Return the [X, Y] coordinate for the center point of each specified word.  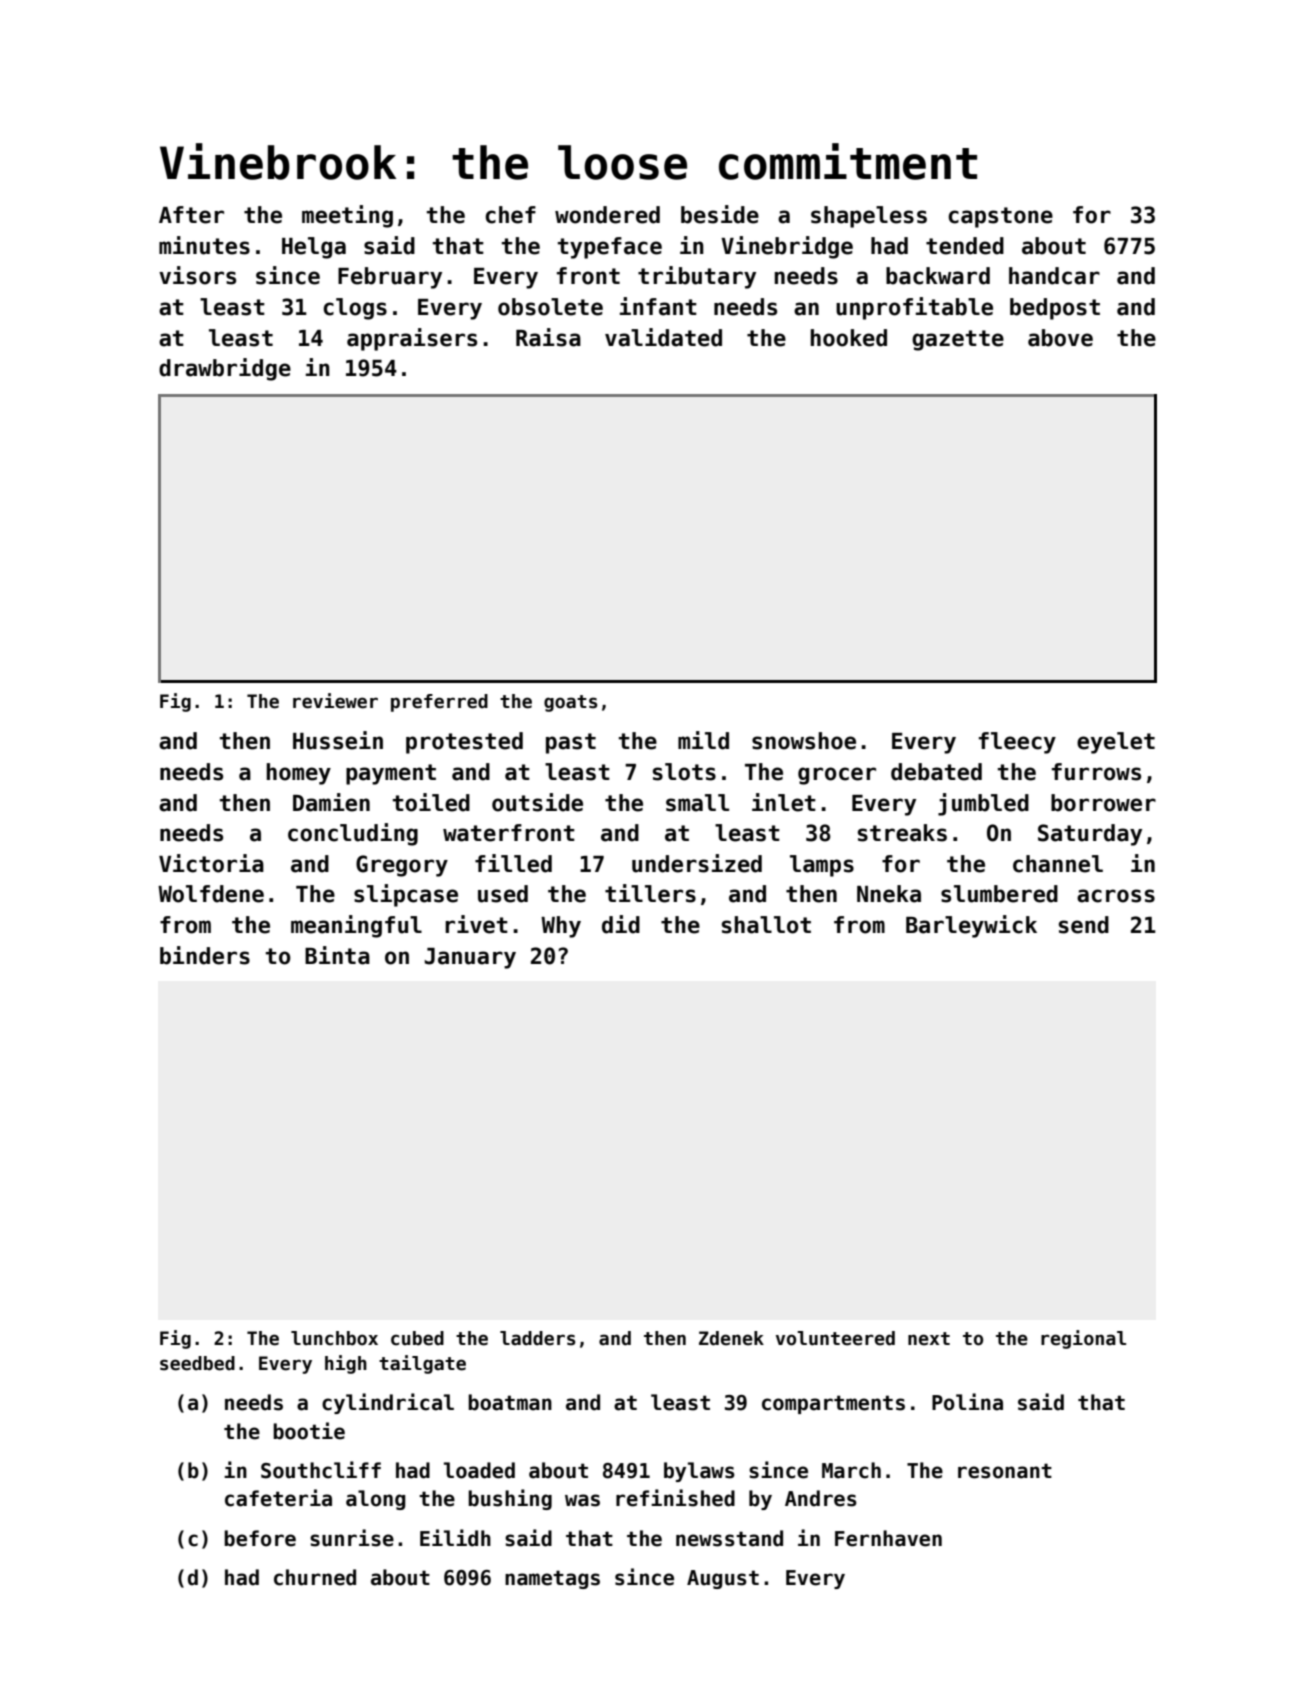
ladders [538, 1338]
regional [1083, 1339]
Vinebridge [787, 247]
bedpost [1055, 309]
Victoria [211, 863]
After [191, 215]
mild [703, 740]
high [346, 1364]
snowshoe [804, 741]
